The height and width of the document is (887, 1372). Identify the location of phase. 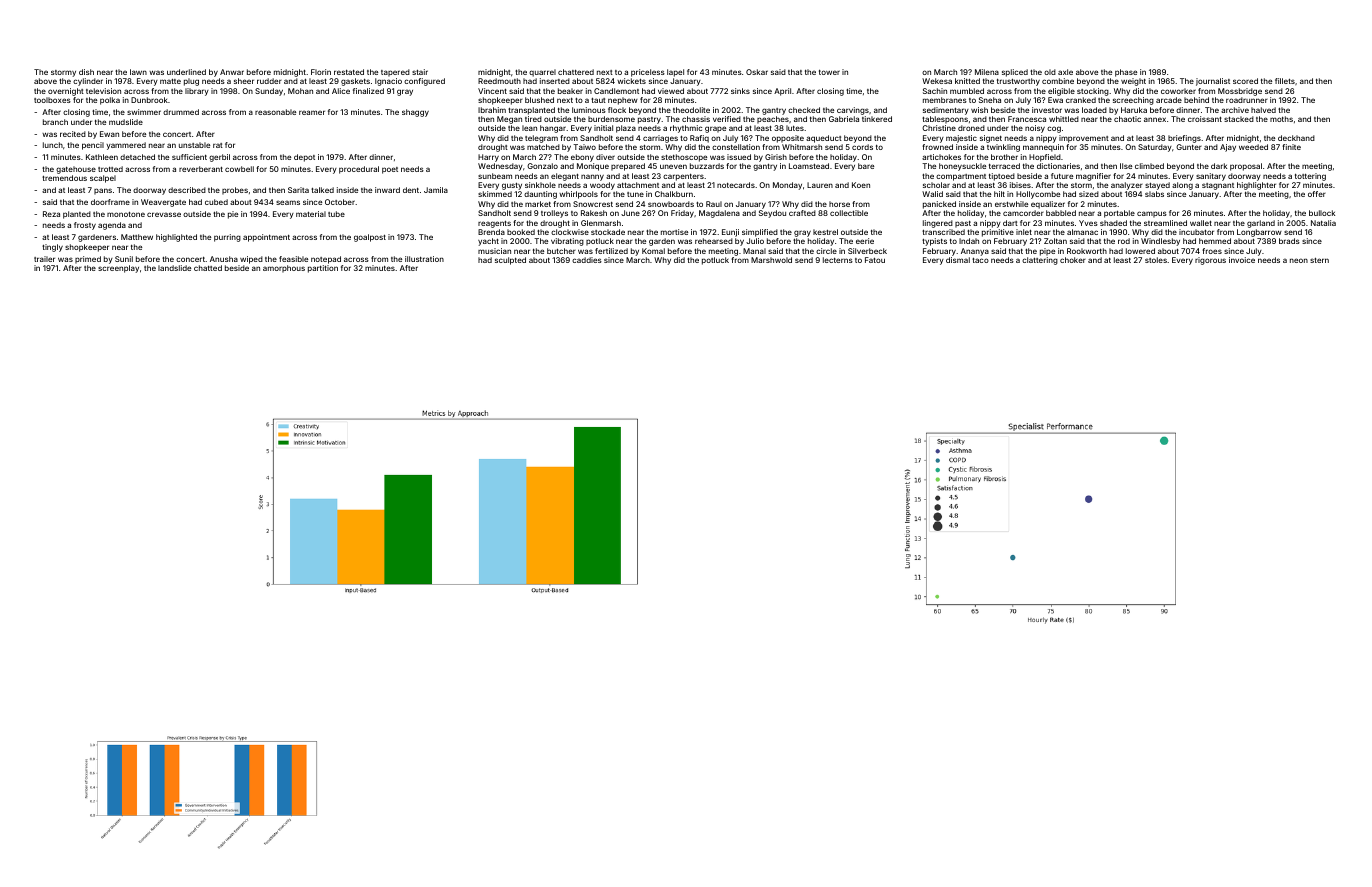
(1126, 73).
